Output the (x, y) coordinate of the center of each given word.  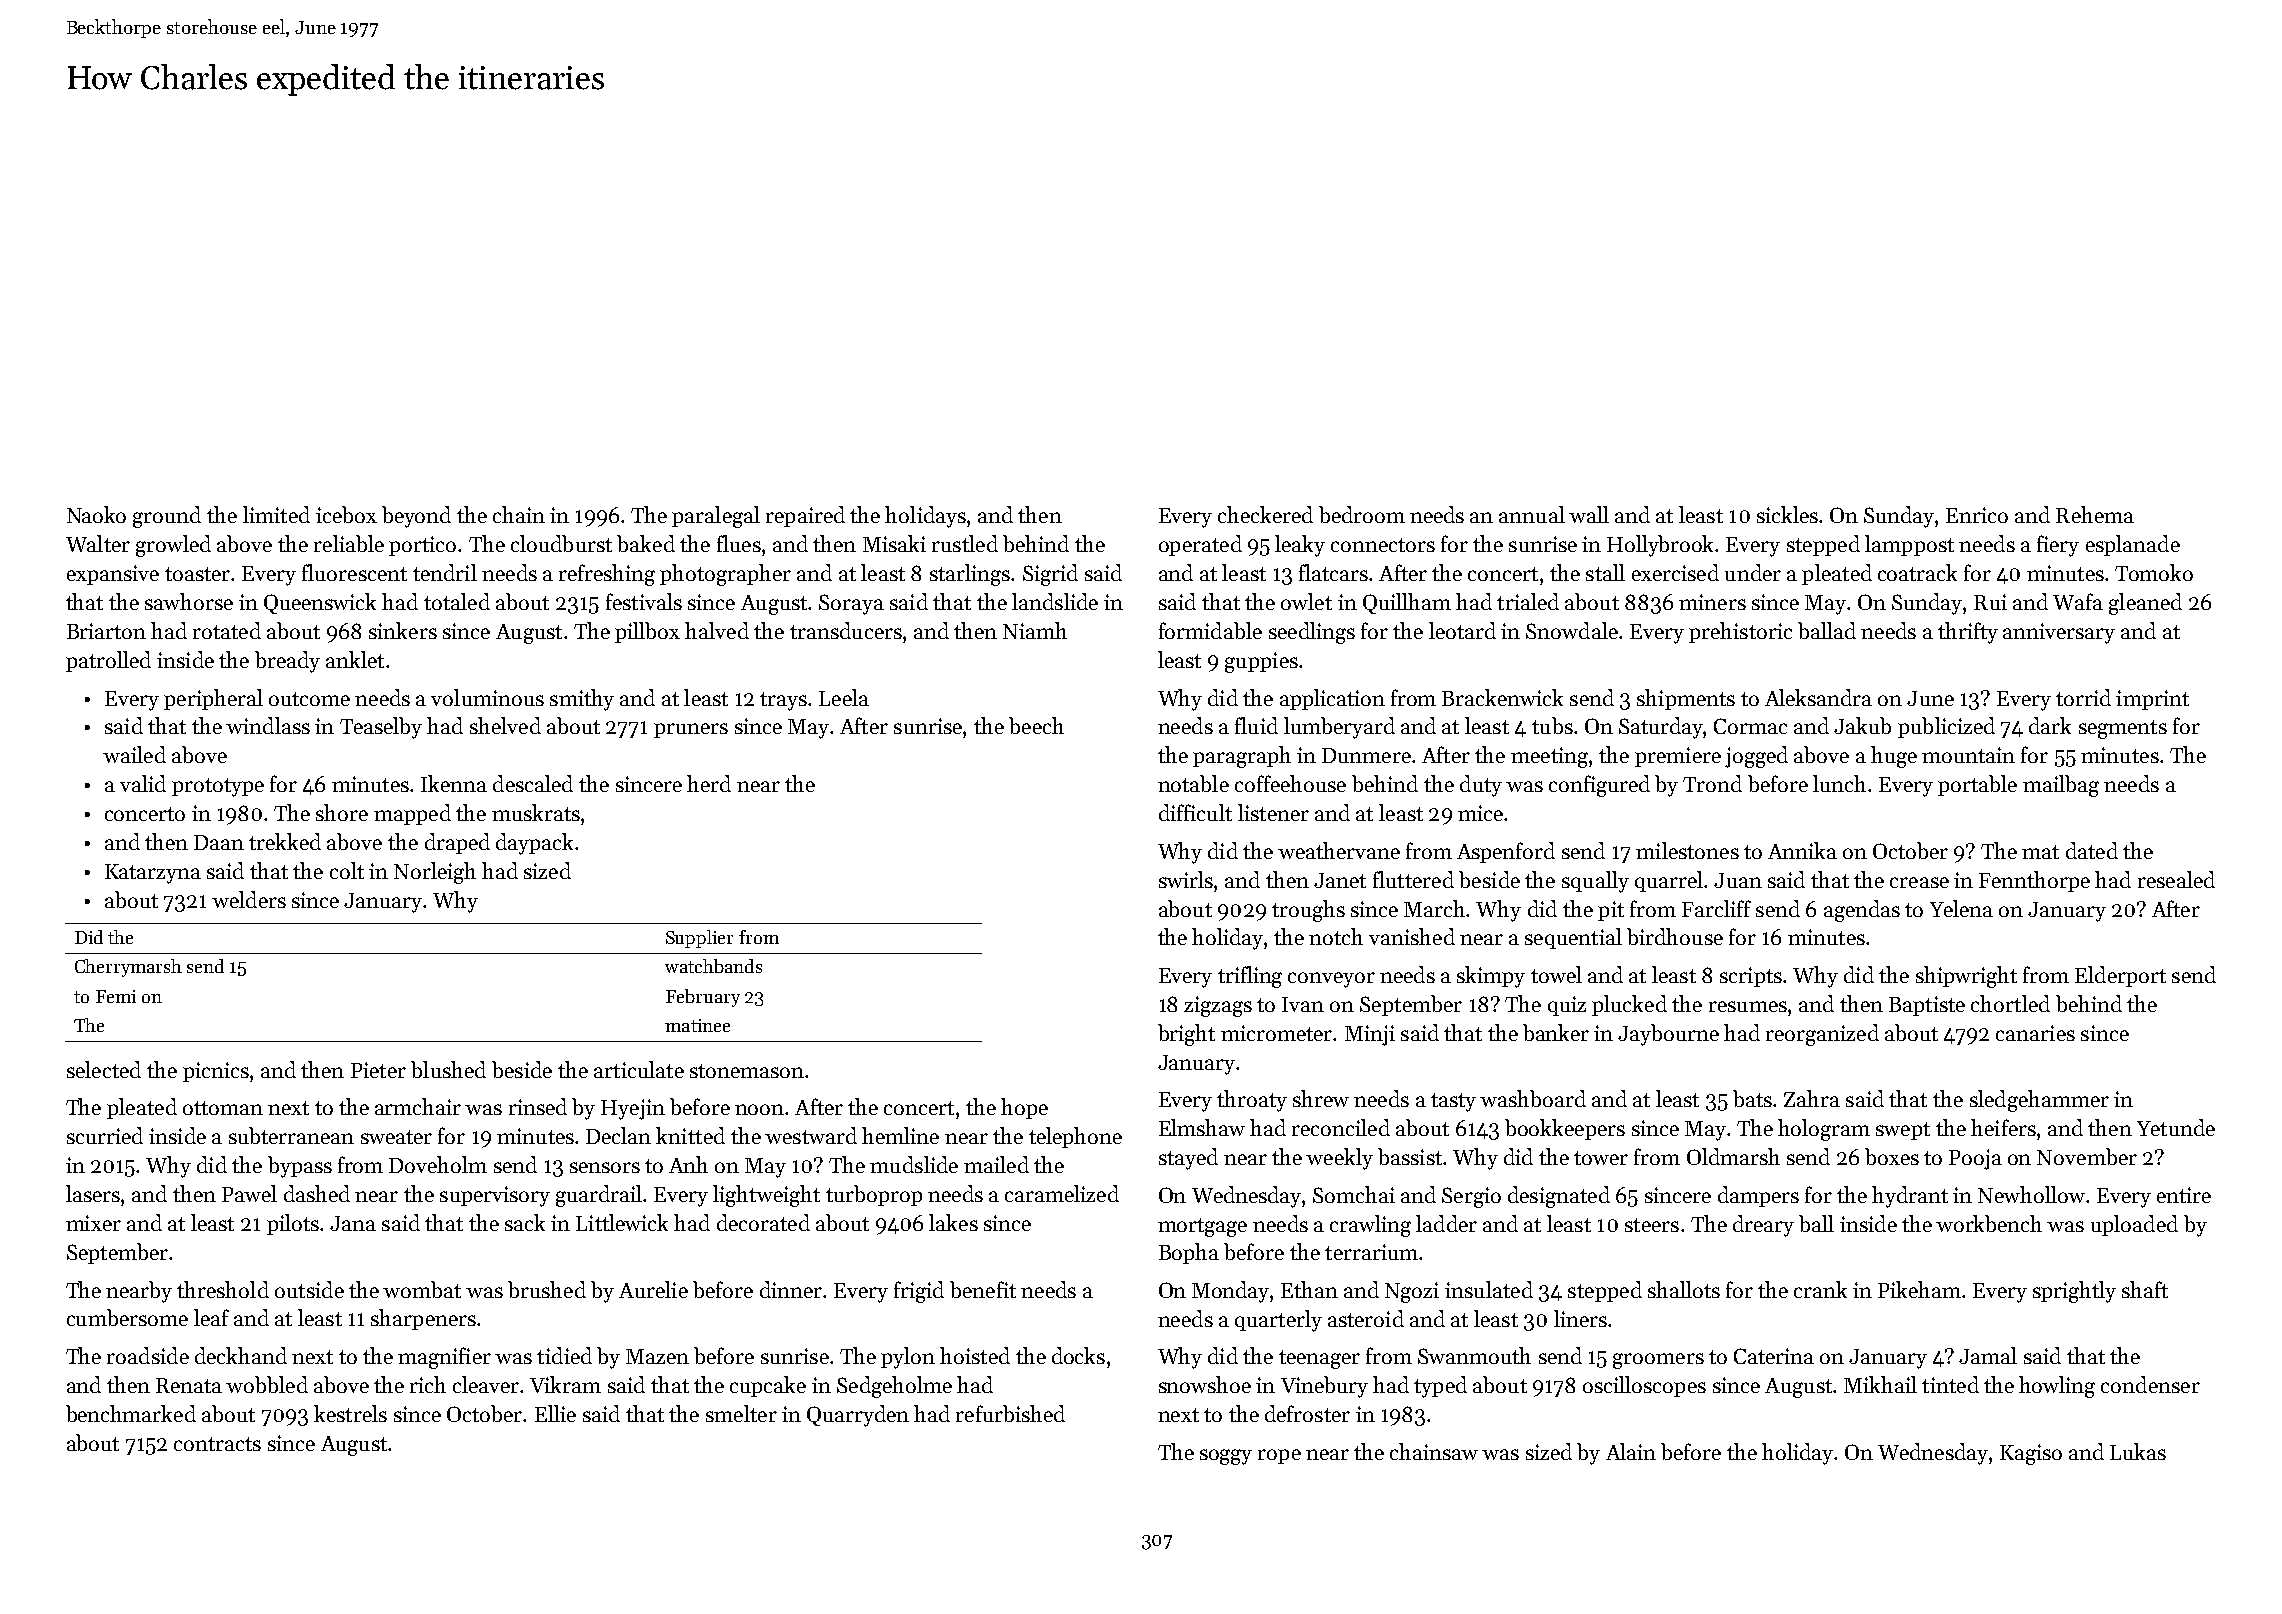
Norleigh (435, 873)
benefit (983, 1289)
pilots (293, 1224)
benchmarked (131, 1413)
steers (1652, 1225)
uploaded (2134, 1225)
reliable (349, 543)
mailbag (2061, 786)
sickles (1787, 514)
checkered (1265, 514)
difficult (1195, 812)
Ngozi (1412, 1292)
